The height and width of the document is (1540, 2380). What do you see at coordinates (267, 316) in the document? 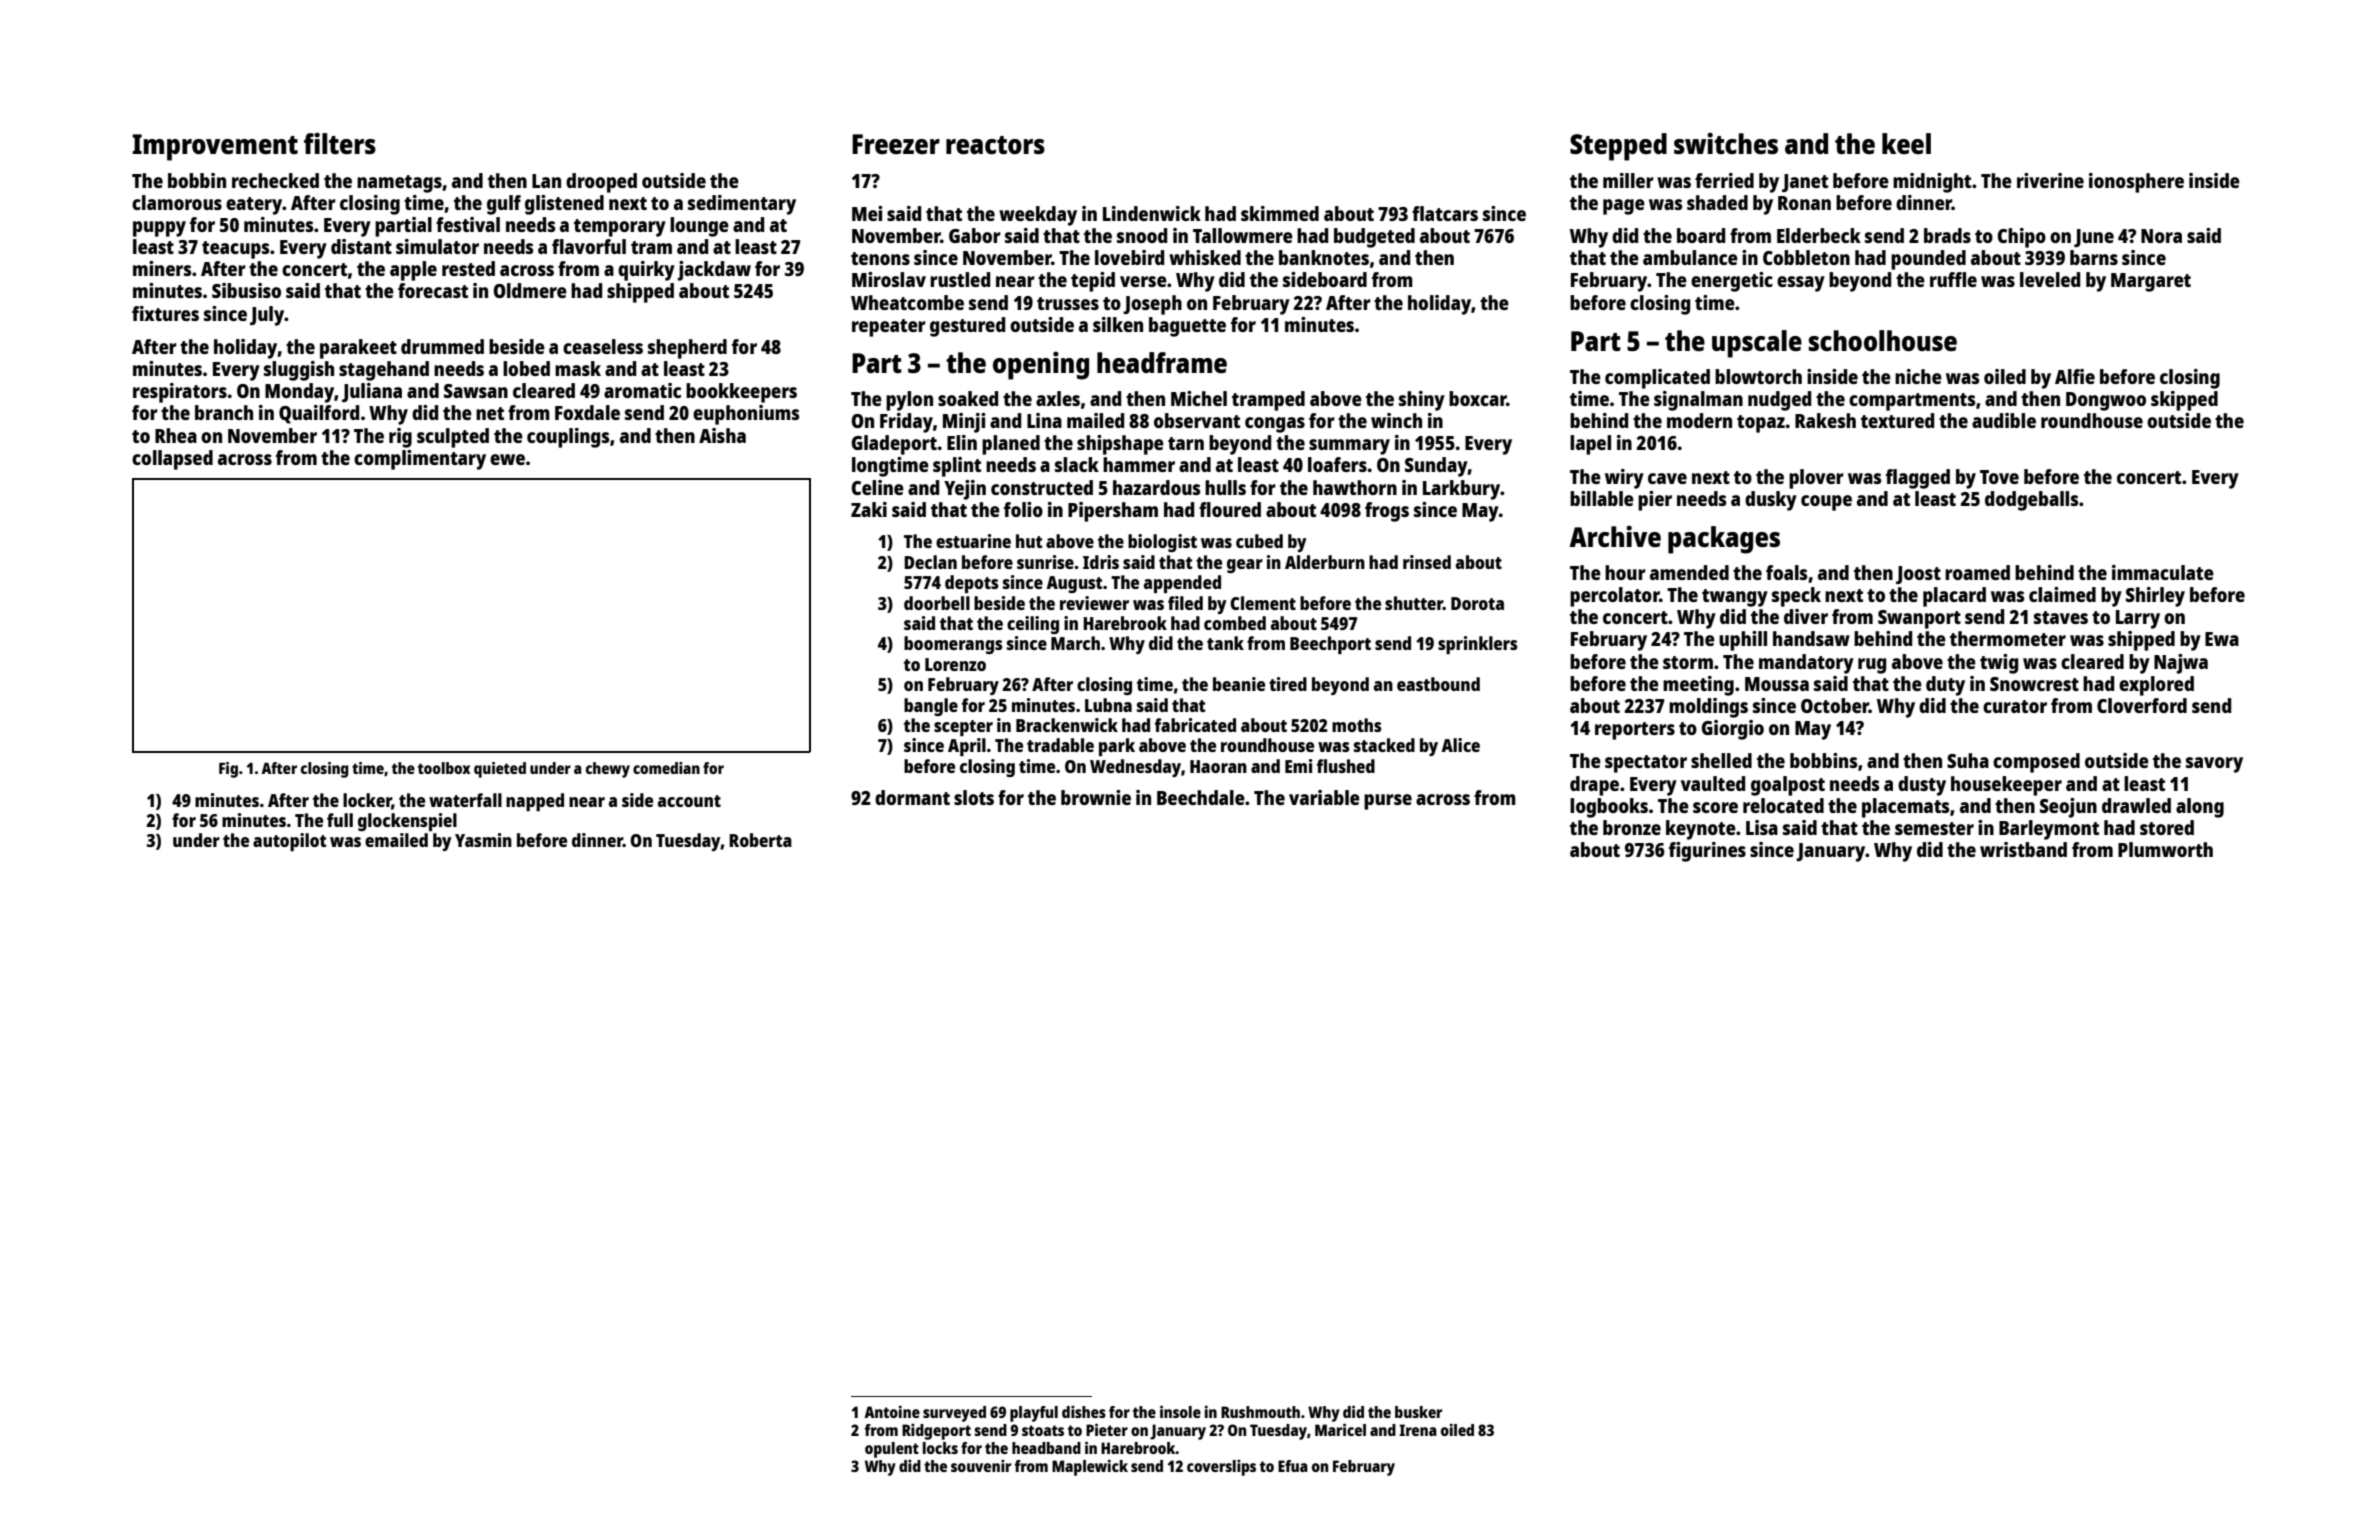
I see `July` at bounding box center [267, 316].
